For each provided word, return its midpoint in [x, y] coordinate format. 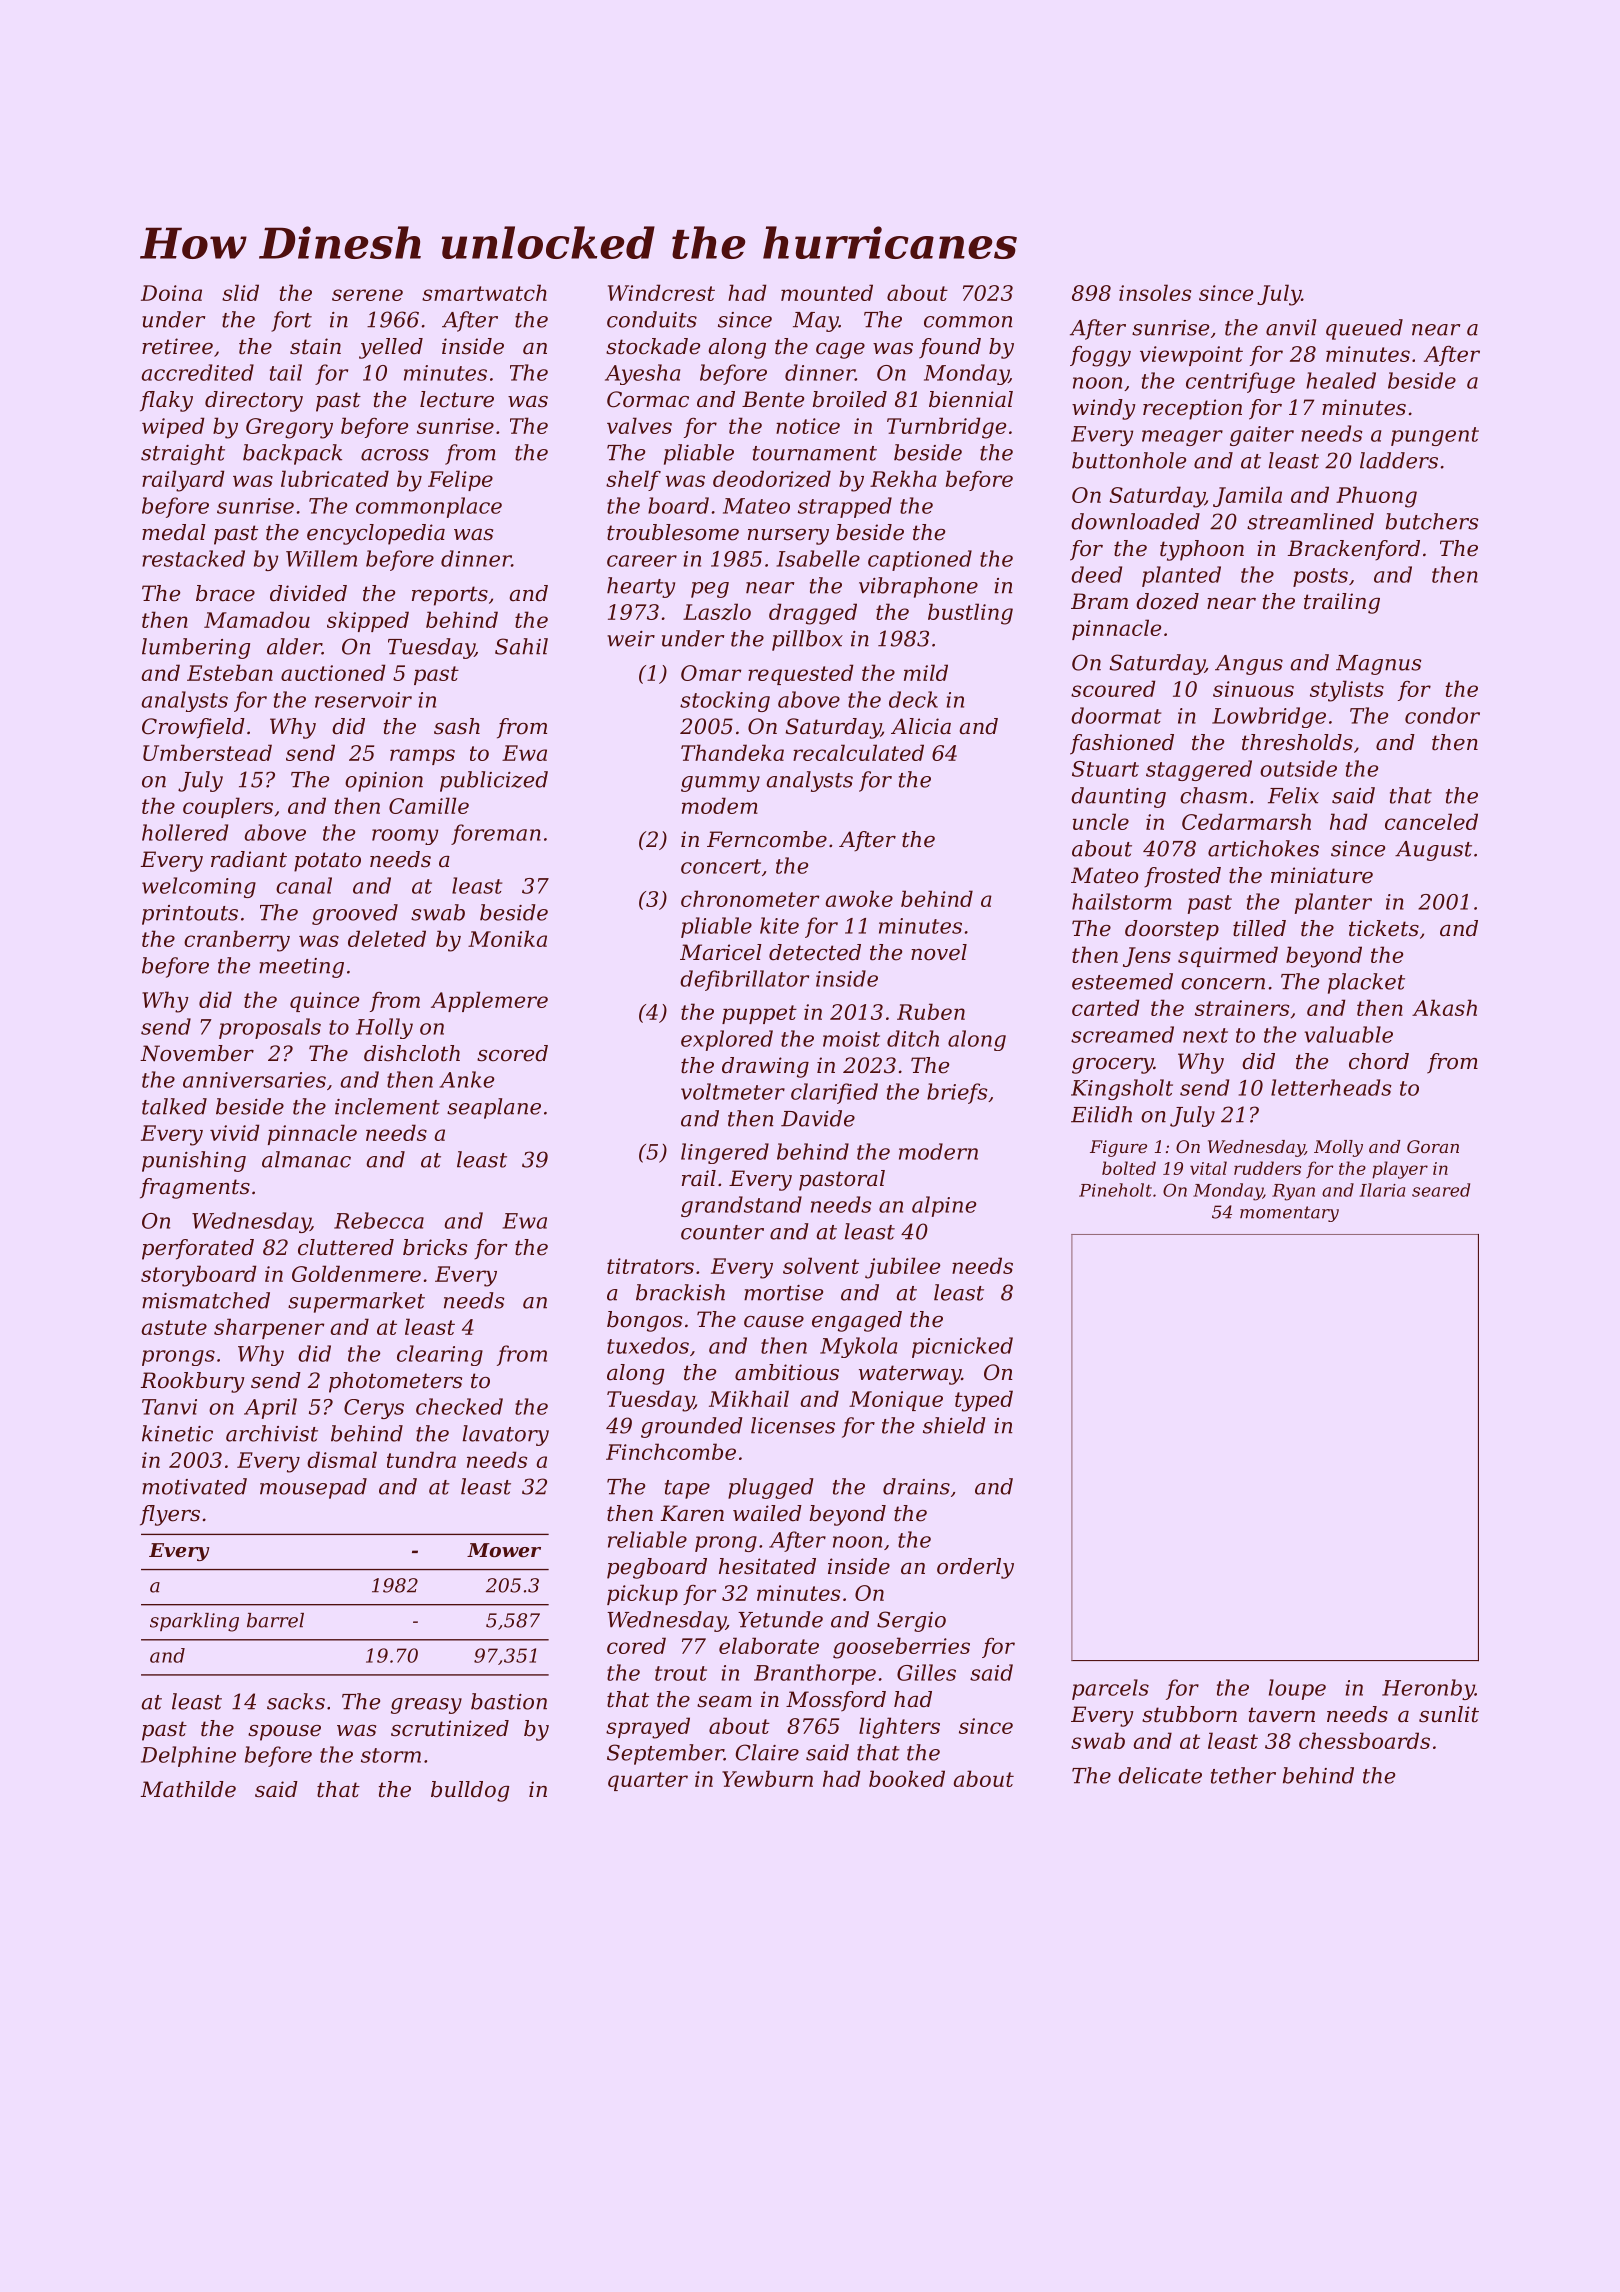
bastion [509, 1701]
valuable [1348, 1034]
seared [1441, 1190]
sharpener [269, 1328]
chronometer [750, 898]
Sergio [911, 1621]
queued [1364, 329]
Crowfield [193, 728]
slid [240, 292]
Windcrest [661, 292]
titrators [650, 1266]
